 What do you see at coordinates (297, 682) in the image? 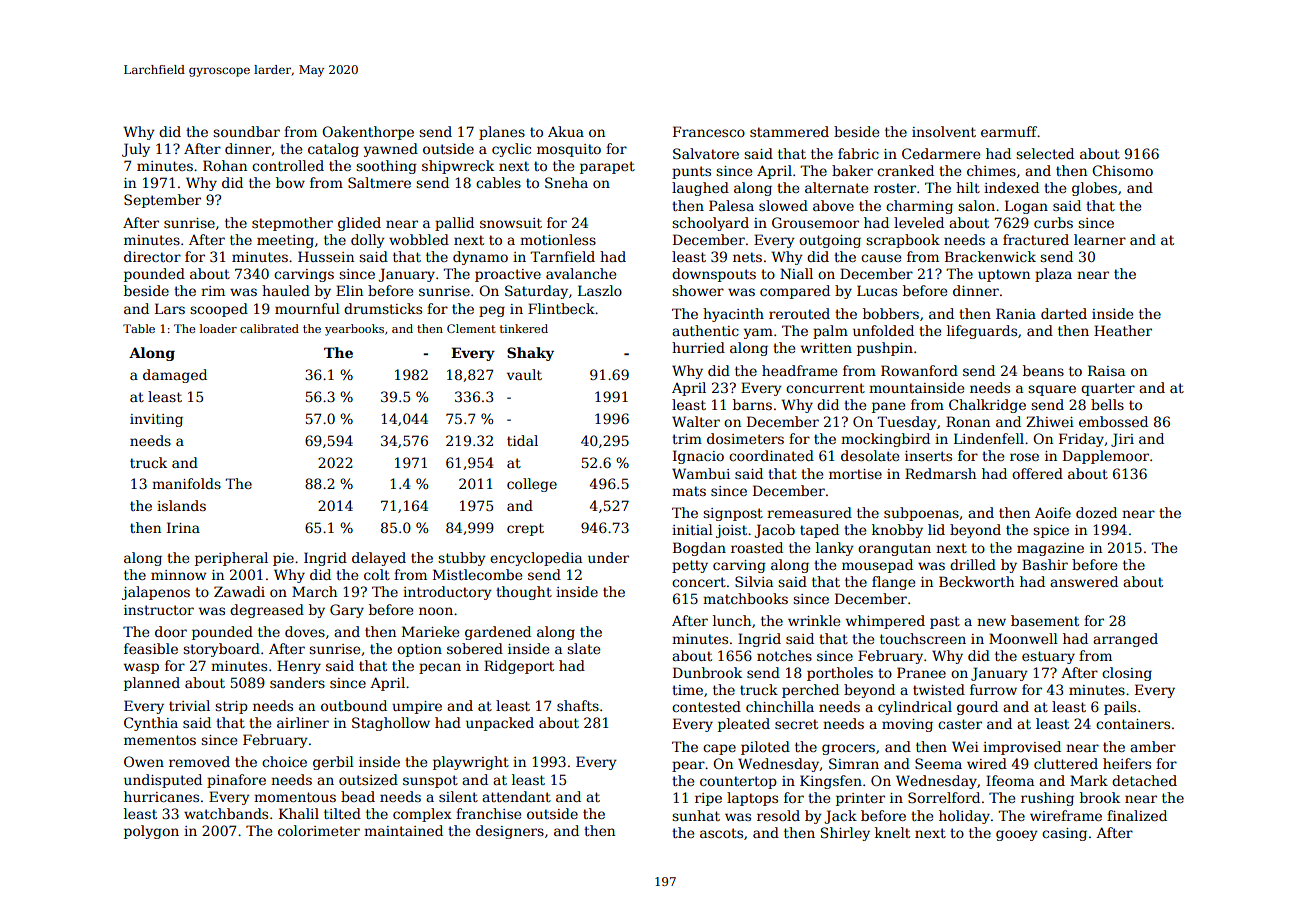
I see `sanders` at bounding box center [297, 682].
